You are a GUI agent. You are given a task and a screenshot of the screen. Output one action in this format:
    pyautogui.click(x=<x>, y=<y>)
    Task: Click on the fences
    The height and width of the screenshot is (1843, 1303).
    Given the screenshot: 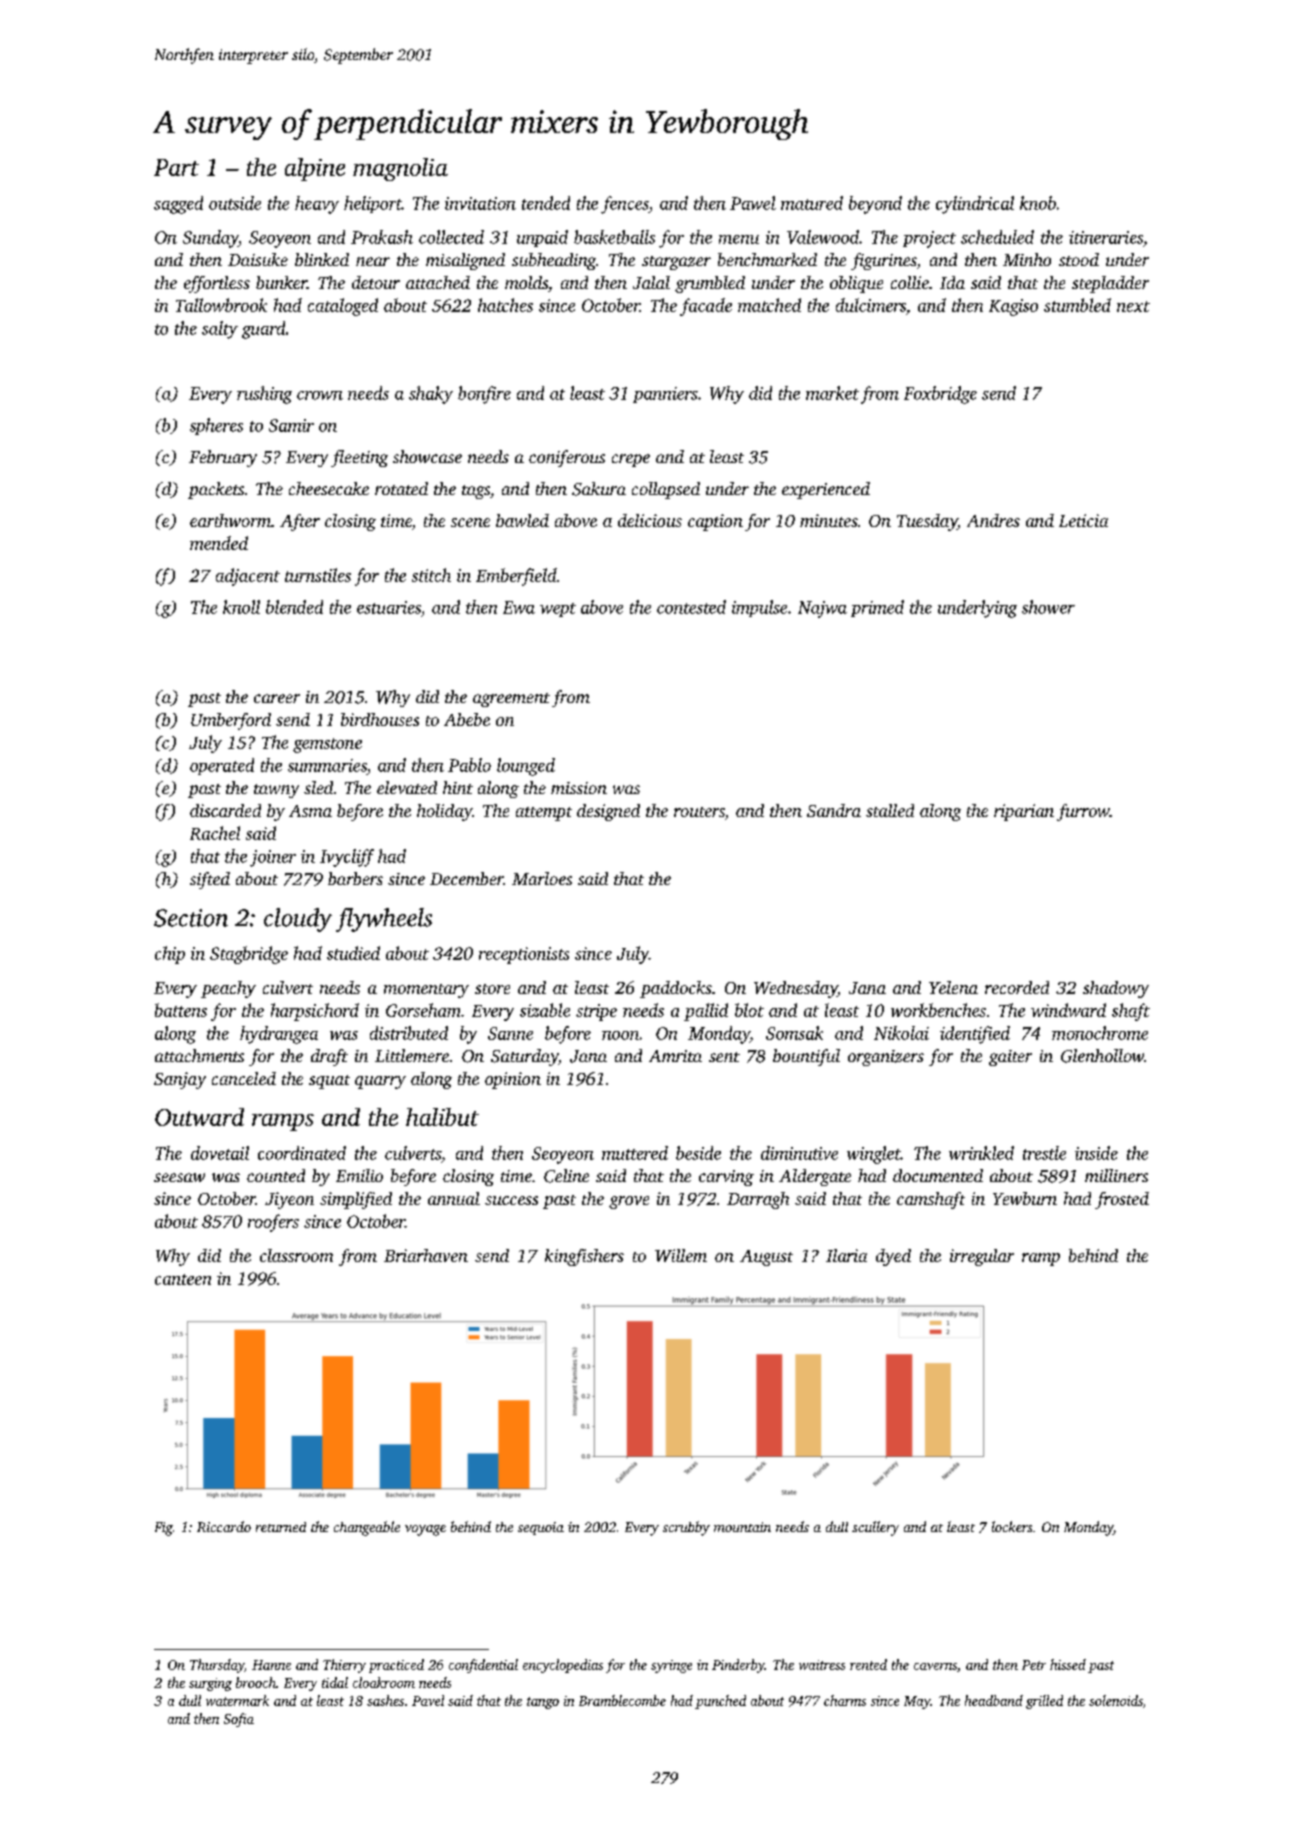 What is the action you would take?
    pyautogui.click(x=625, y=205)
